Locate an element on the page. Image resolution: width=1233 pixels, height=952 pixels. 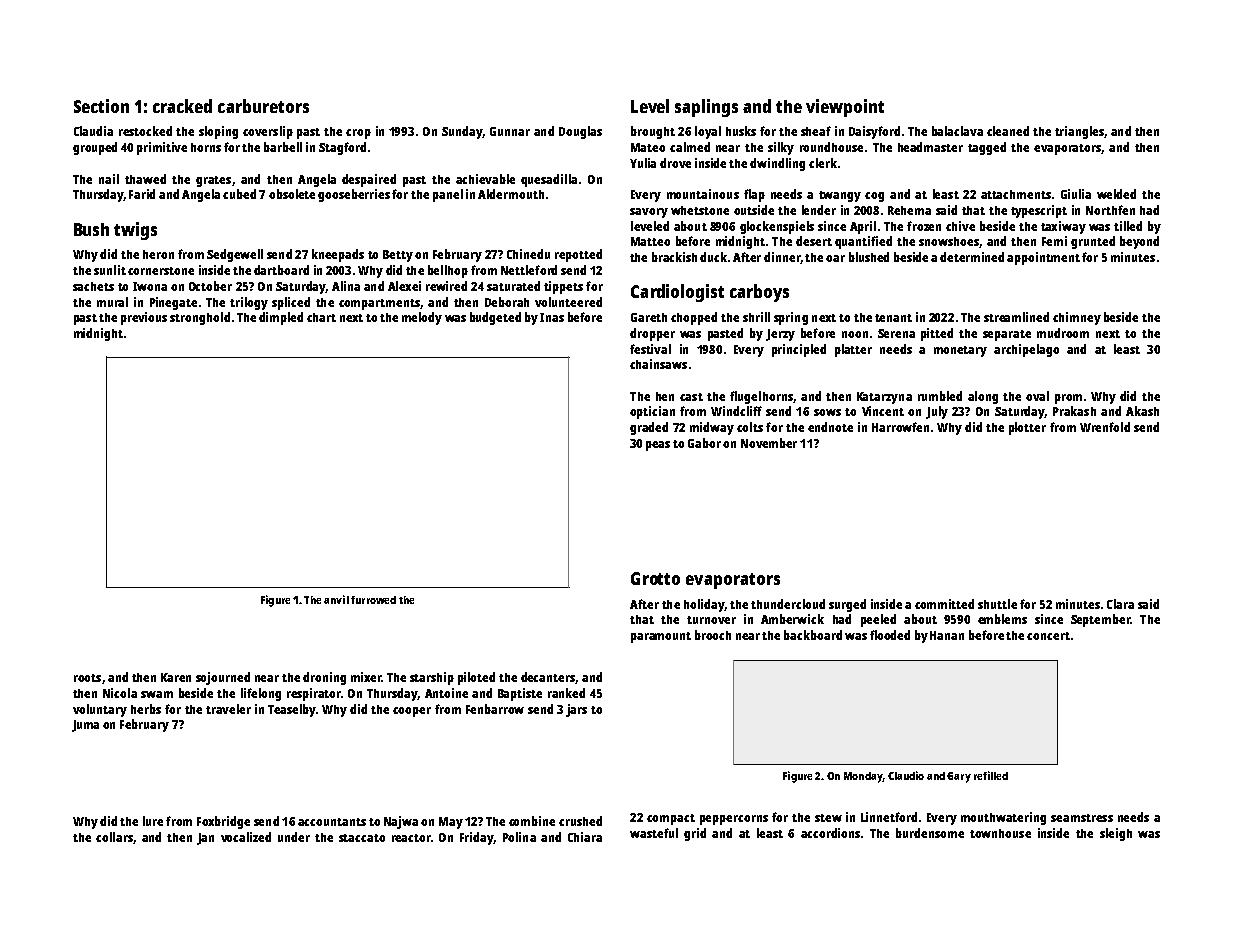
saplings is located at coordinates (706, 108).
